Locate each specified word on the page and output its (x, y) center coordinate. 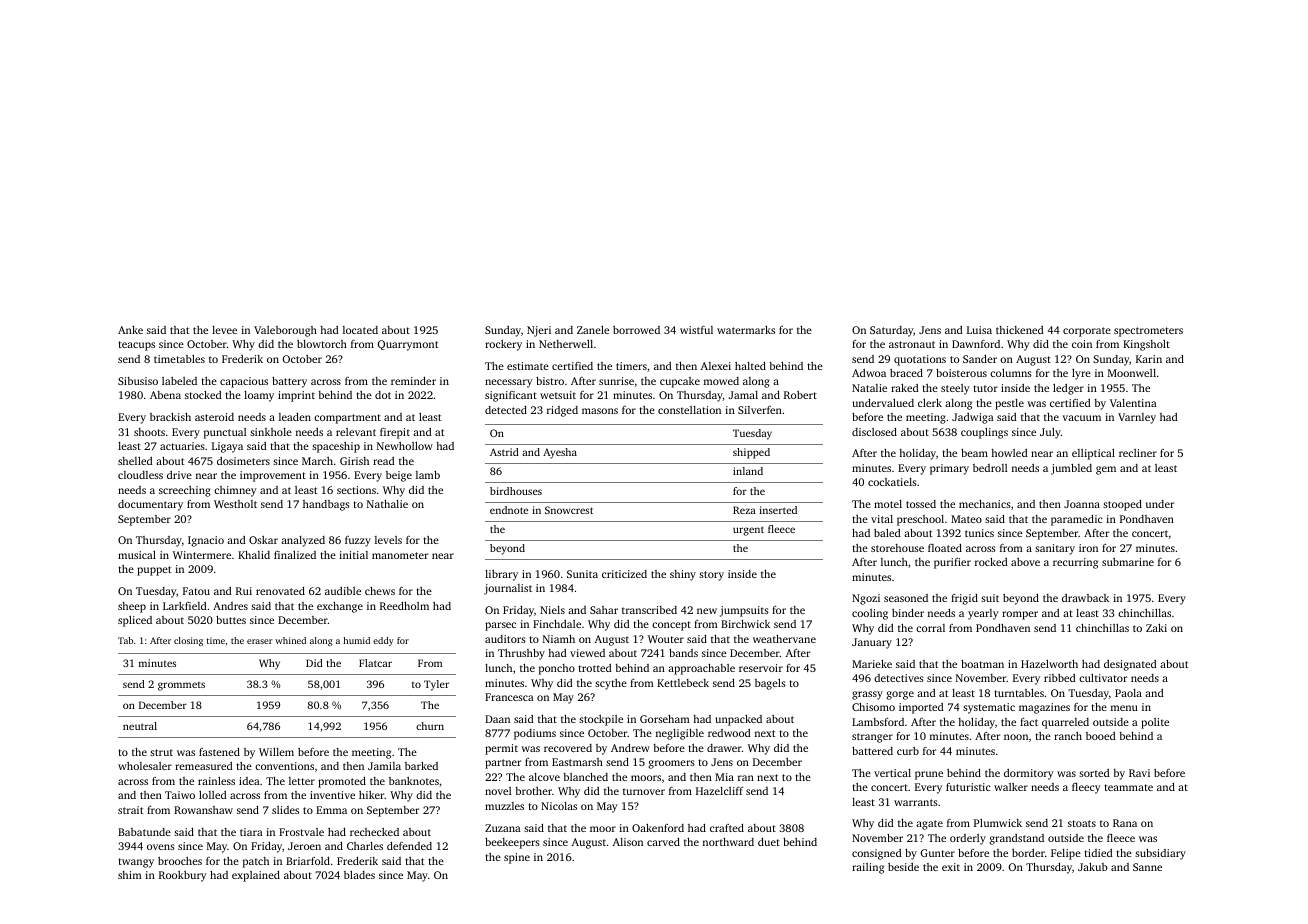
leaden (295, 417)
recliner (1138, 453)
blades (359, 875)
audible (343, 591)
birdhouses (516, 491)
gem (1106, 470)
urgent (748, 531)
